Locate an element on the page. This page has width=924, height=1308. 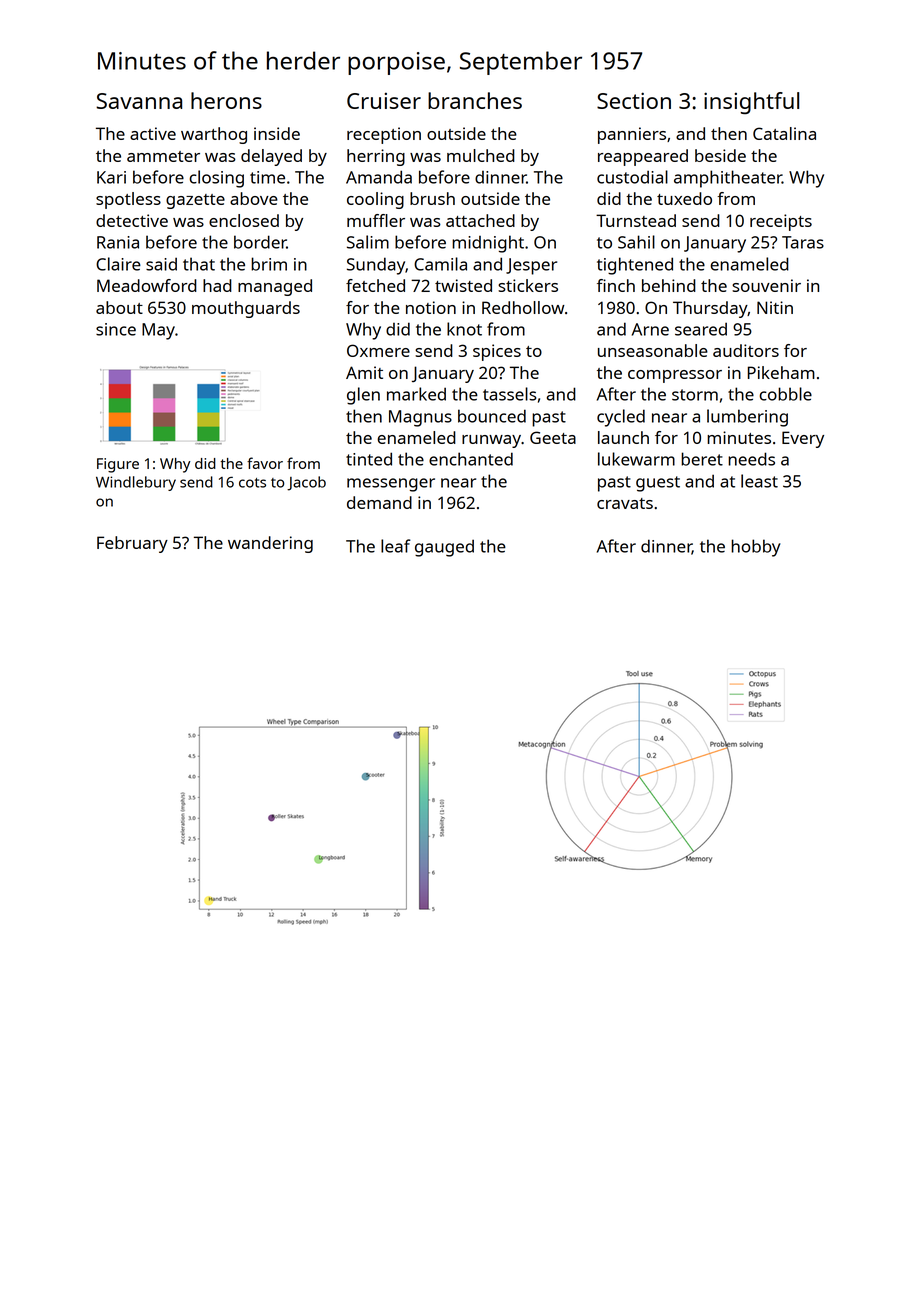
Pikeham is located at coordinates (781, 372).
